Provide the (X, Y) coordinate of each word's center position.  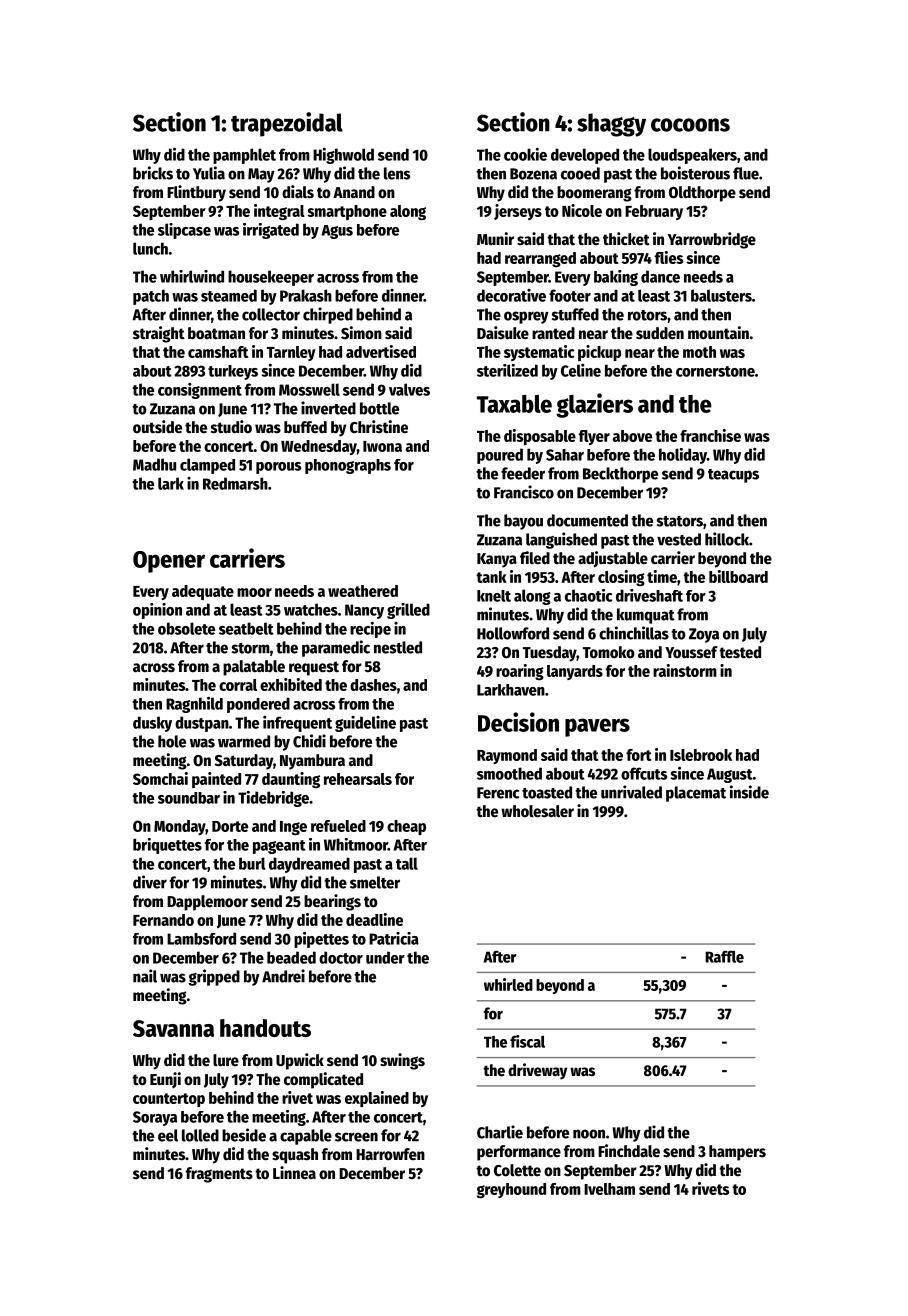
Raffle (724, 956)
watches (311, 609)
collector (271, 314)
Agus (337, 232)
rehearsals (358, 779)
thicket (626, 238)
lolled (200, 1135)
